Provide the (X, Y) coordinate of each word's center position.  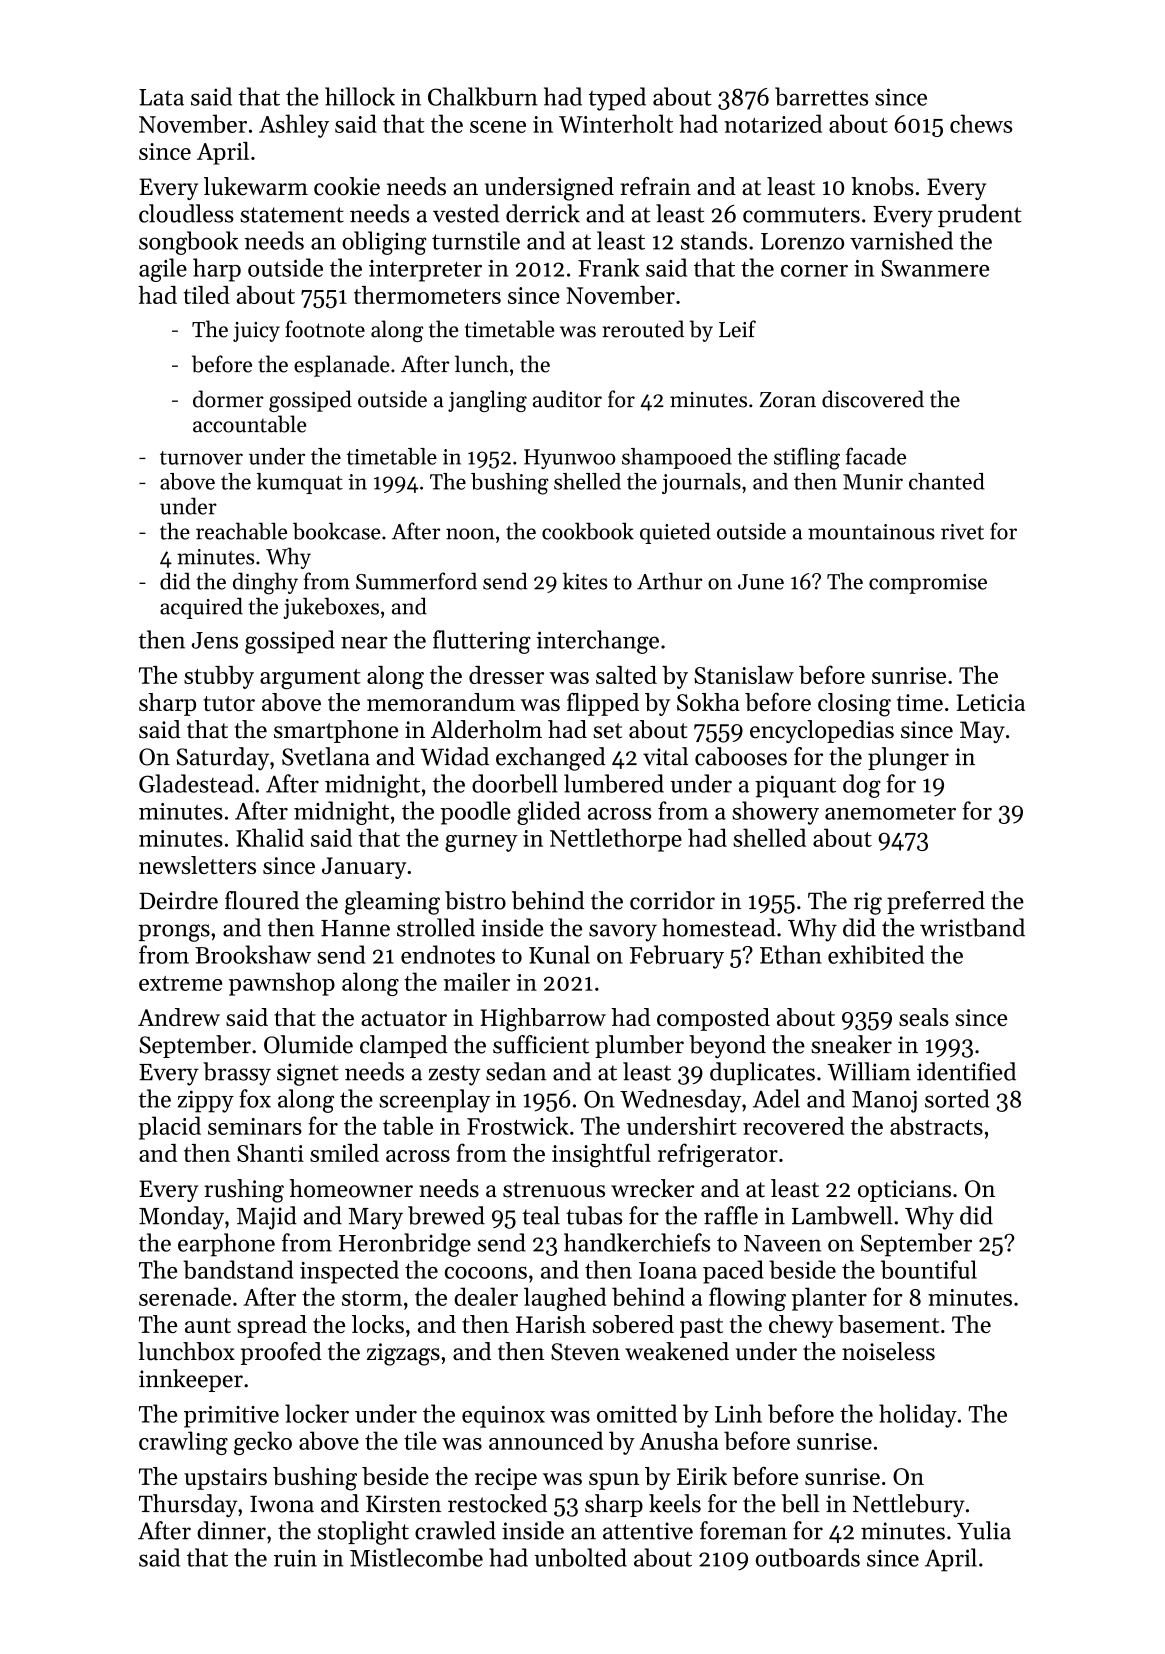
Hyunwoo (569, 459)
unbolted (580, 1557)
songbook (188, 243)
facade (876, 456)
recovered (793, 1125)
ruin (295, 1558)
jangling (487, 401)
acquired (201, 608)
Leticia (991, 702)
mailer (477, 981)
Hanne (355, 928)
